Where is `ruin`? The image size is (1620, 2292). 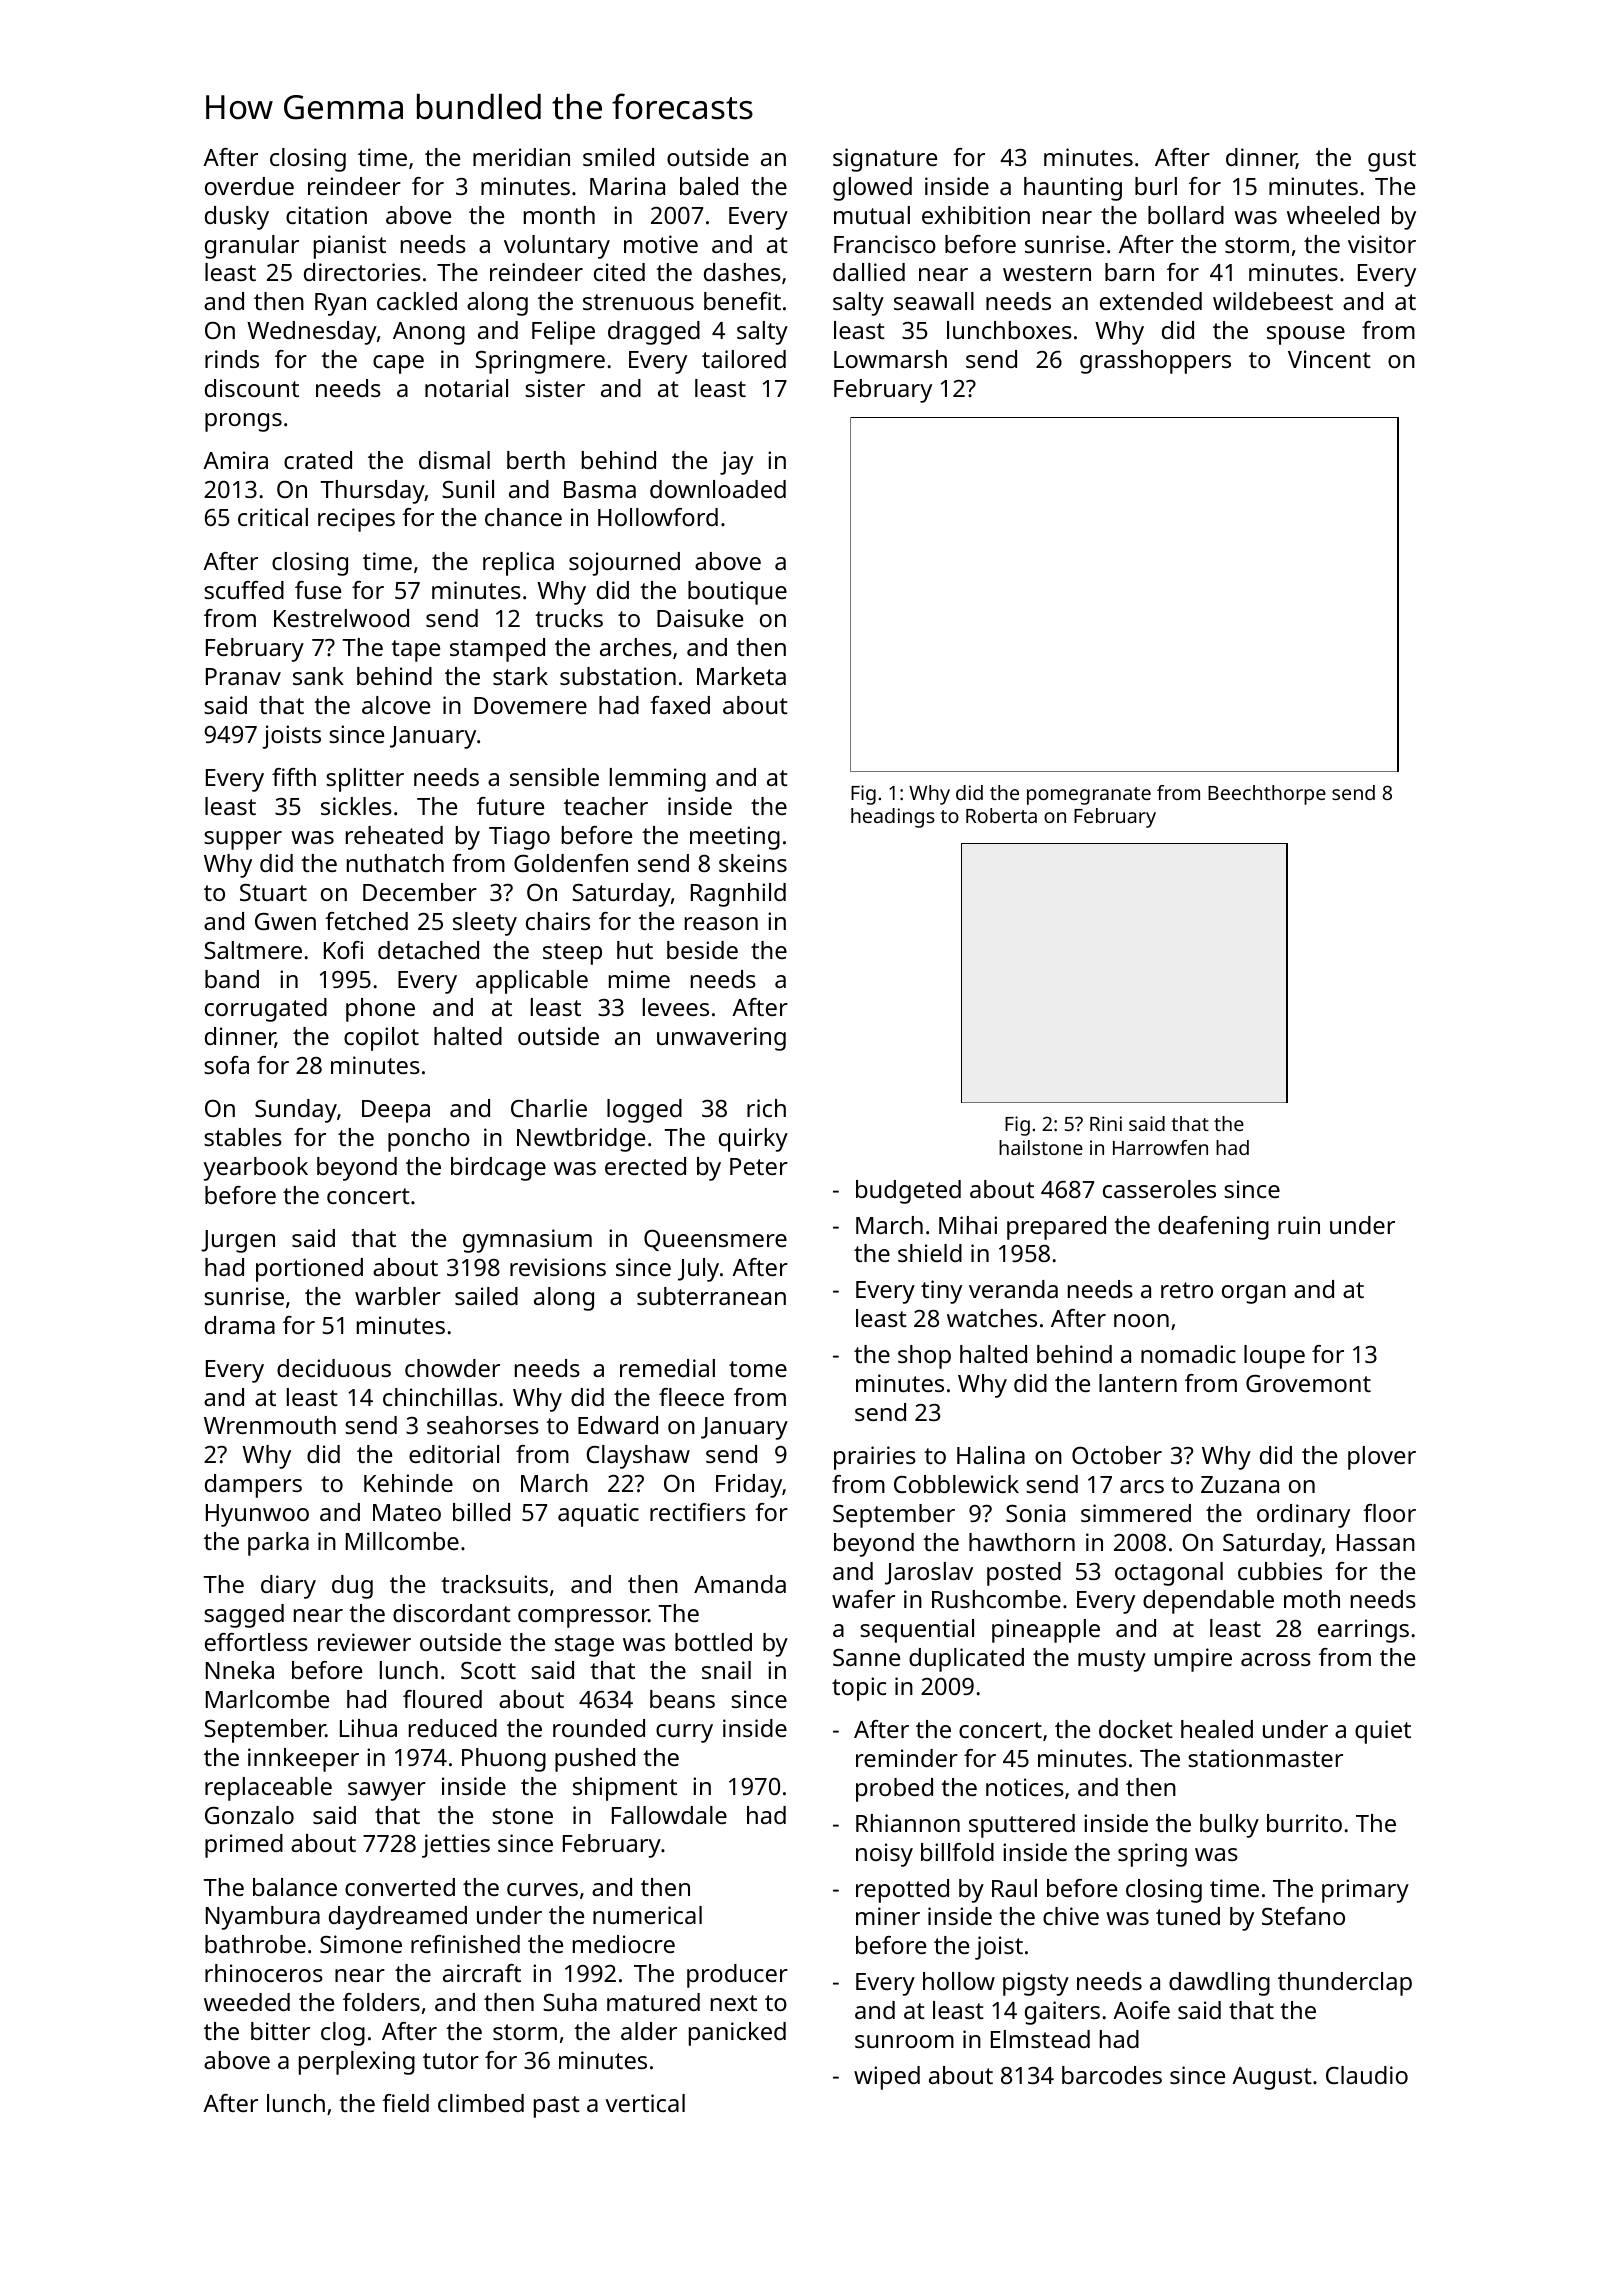 ruin is located at coordinates (1299, 1225).
